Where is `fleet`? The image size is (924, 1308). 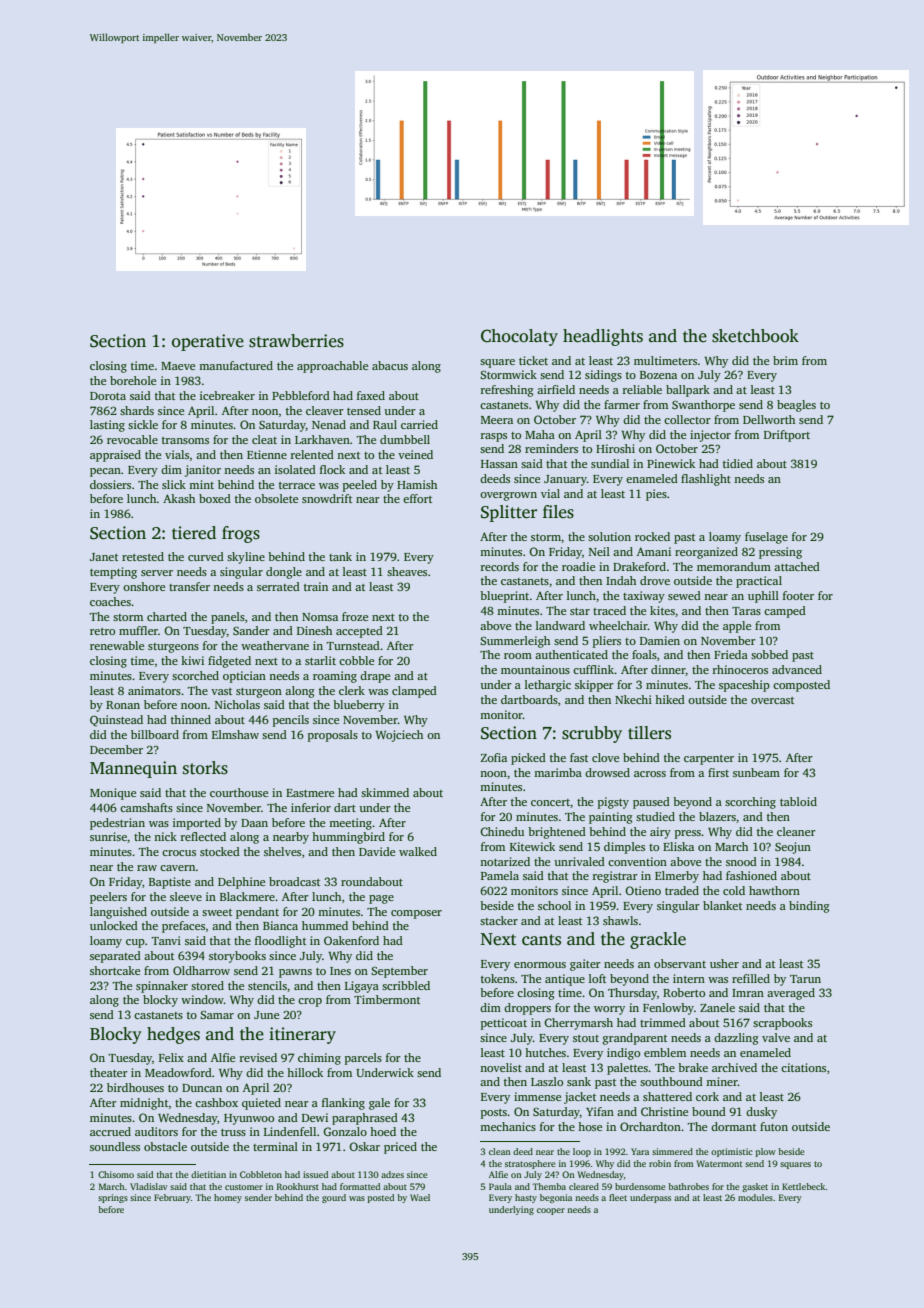 fleet is located at coordinates (618, 1197).
